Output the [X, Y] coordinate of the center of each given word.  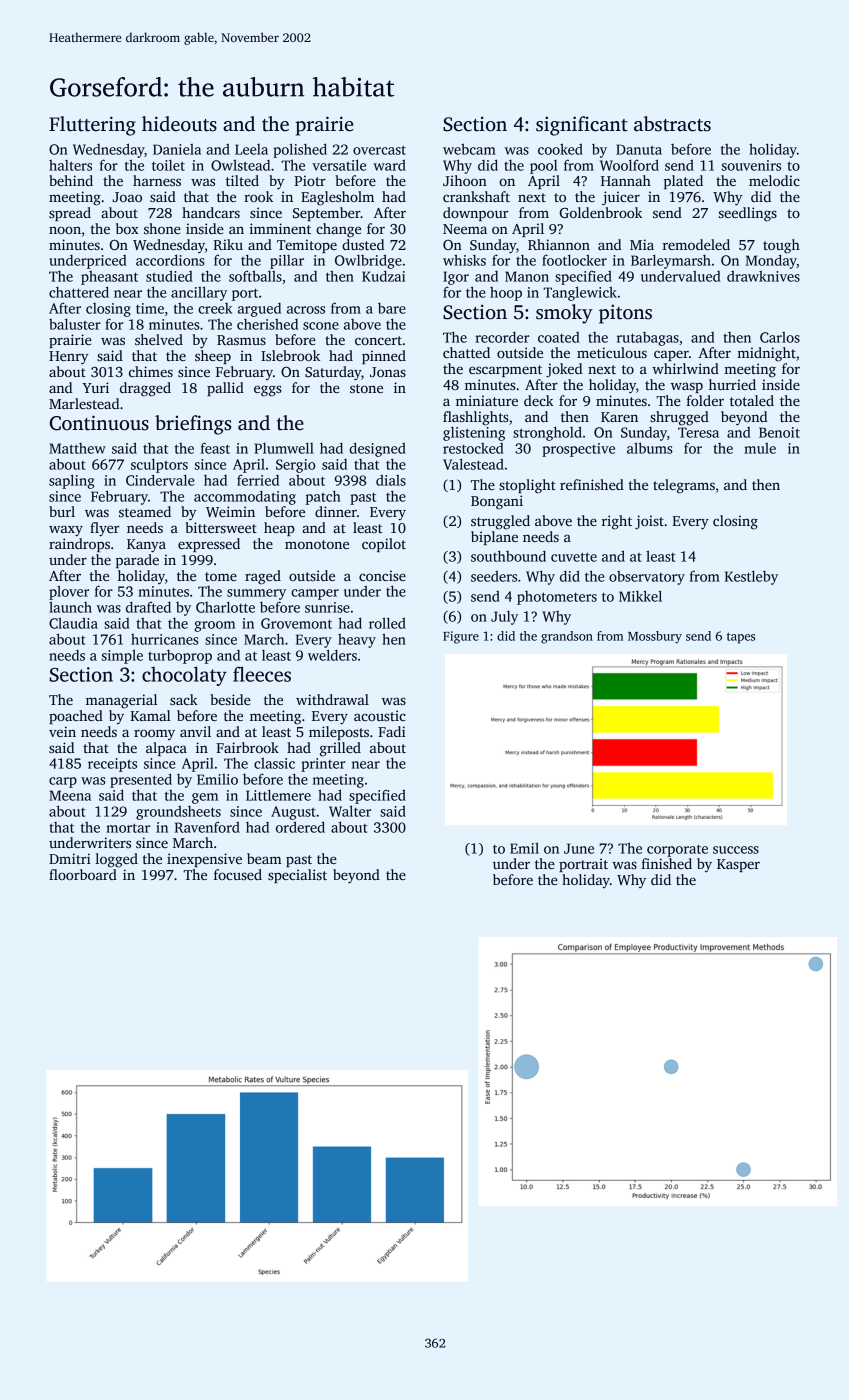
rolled [387, 623]
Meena [70, 795]
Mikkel [640, 596]
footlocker [574, 260]
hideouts [179, 124]
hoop [506, 294]
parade [137, 561]
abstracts [672, 124]
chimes [151, 371]
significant [582, 126]
